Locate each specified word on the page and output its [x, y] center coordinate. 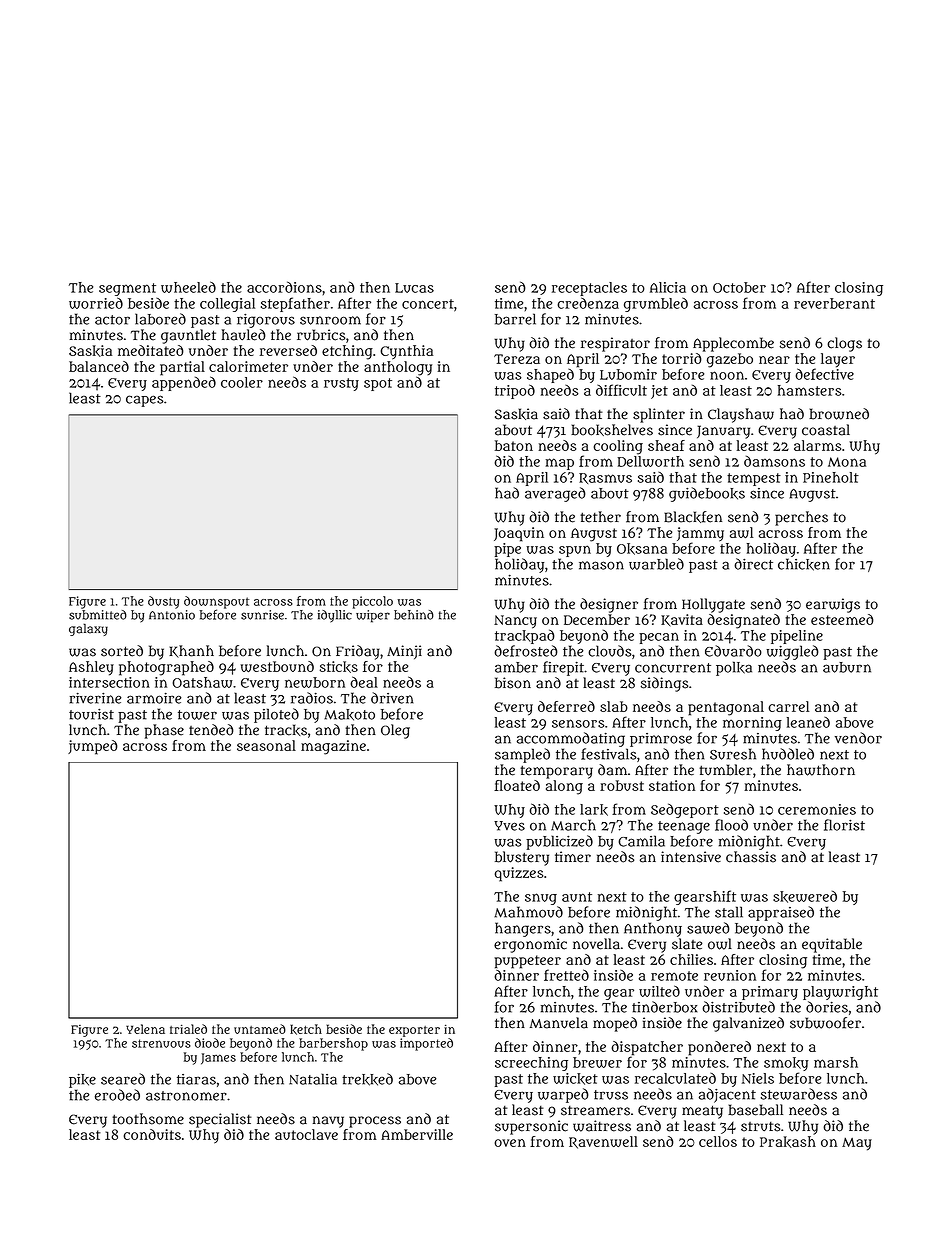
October [739, 287]
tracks [286, 730]
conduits [152, 1134]
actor [112, 320]
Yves [509, 826]
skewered [805, 897]
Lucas [414, 288]
